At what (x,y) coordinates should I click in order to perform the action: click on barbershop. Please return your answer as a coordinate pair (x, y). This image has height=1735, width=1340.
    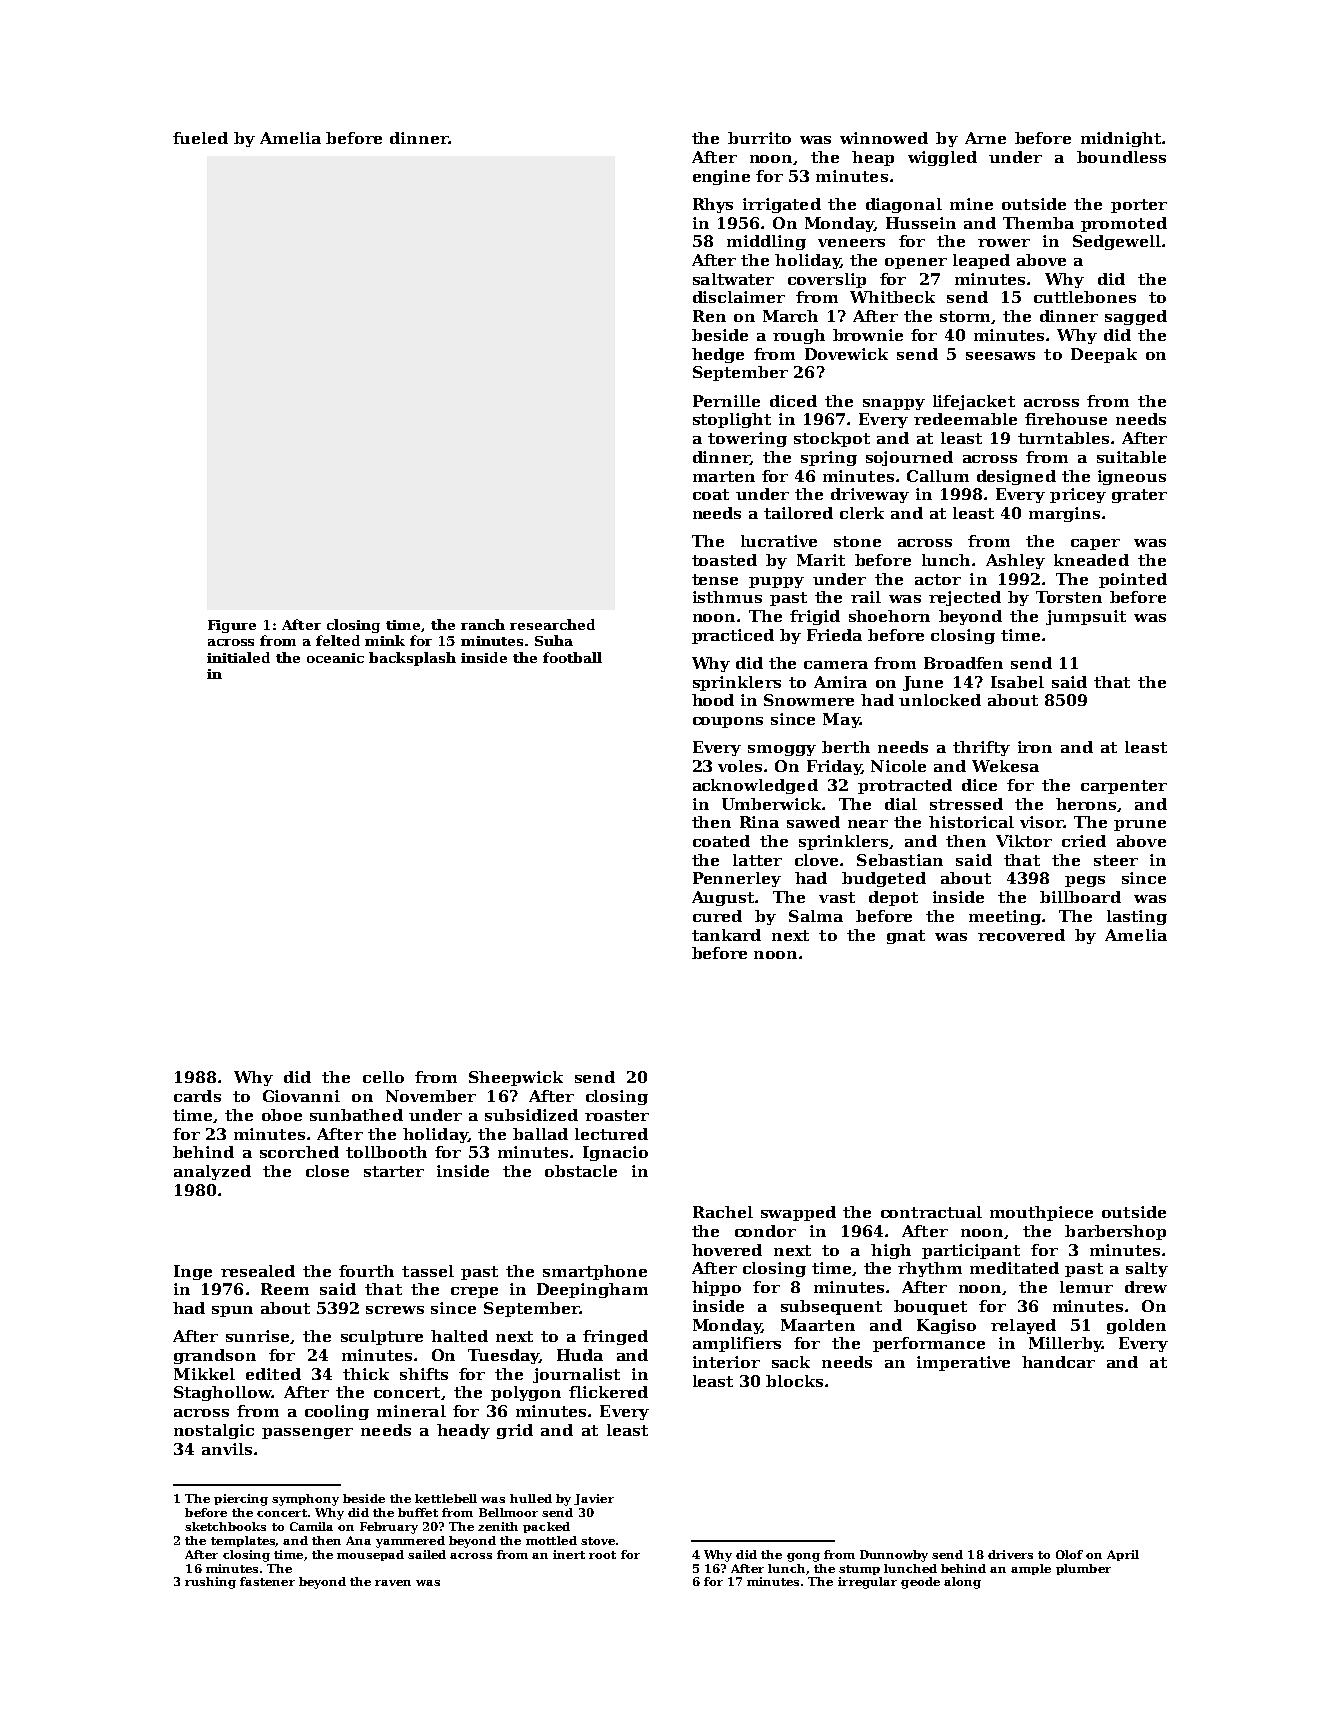
    Looking at the image, I should click on (1115, 1232).
